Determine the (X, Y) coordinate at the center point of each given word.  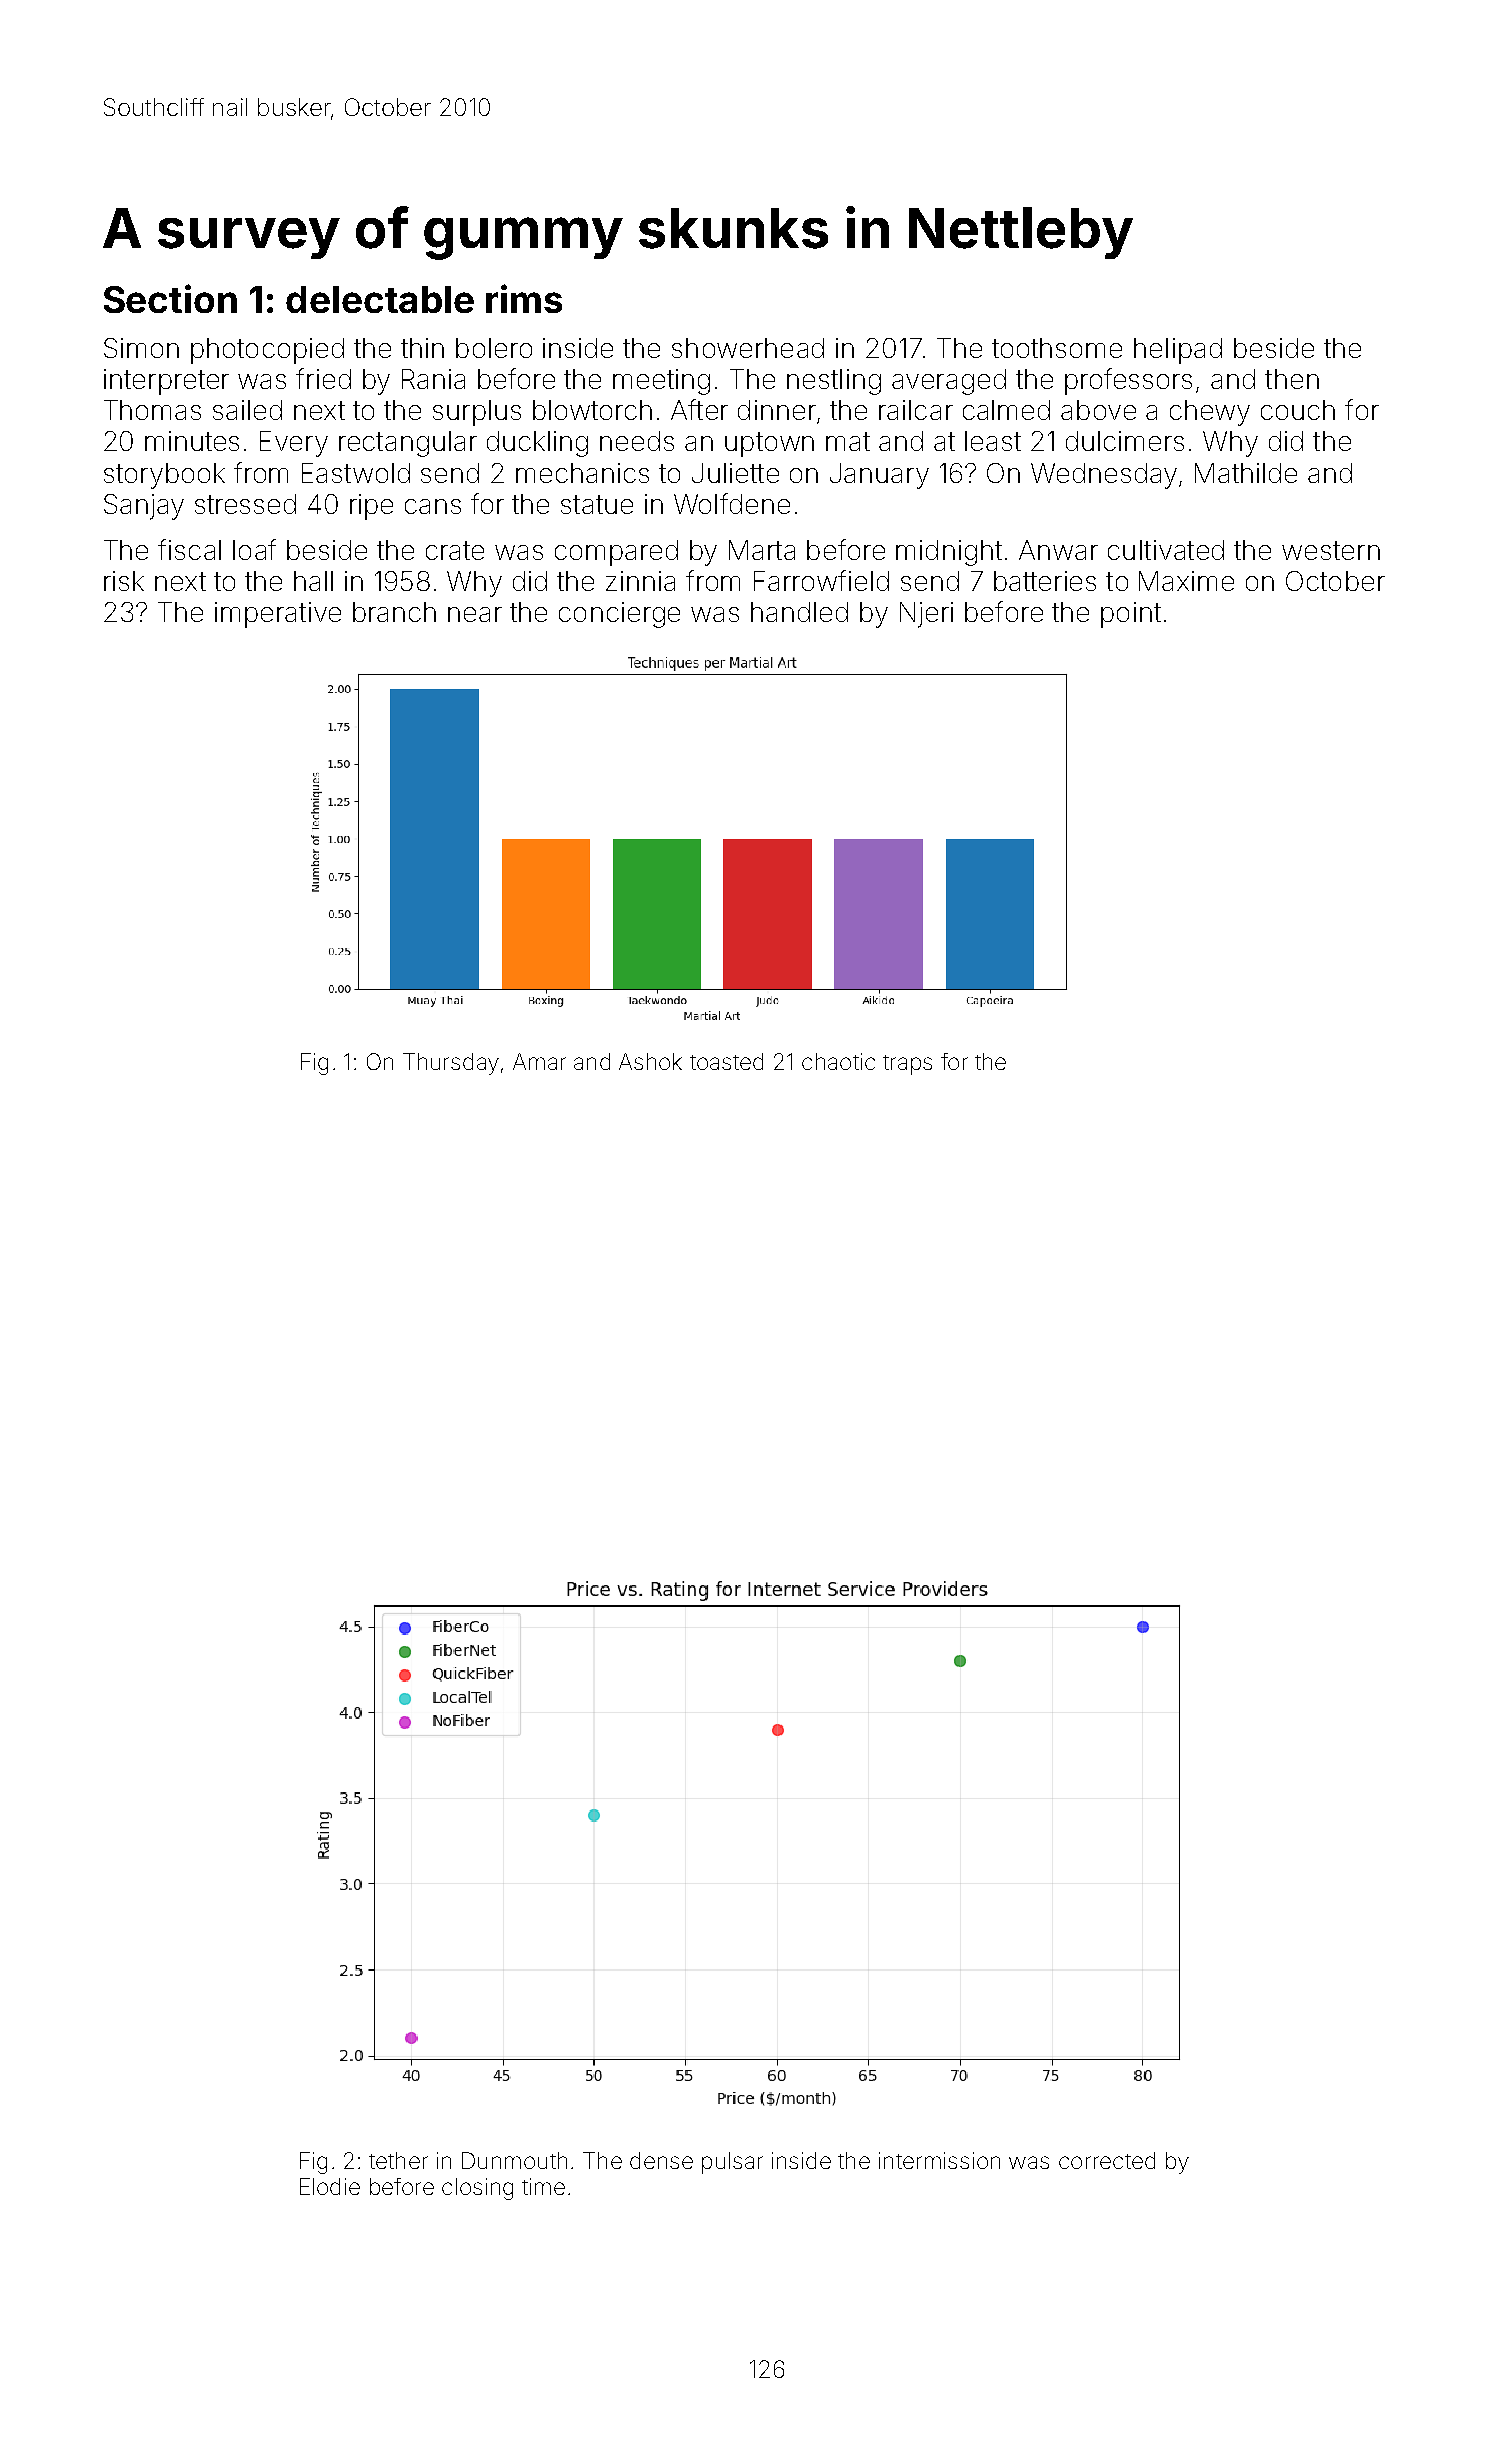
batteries (1045, 581)
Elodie (330, 2186)
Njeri (926, 615)
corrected (1107, 2160)
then (1292, 379)
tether (398, 2160)
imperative (278, 615)
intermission (939, 2160)
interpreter (166, 382)
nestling (834, 382)
